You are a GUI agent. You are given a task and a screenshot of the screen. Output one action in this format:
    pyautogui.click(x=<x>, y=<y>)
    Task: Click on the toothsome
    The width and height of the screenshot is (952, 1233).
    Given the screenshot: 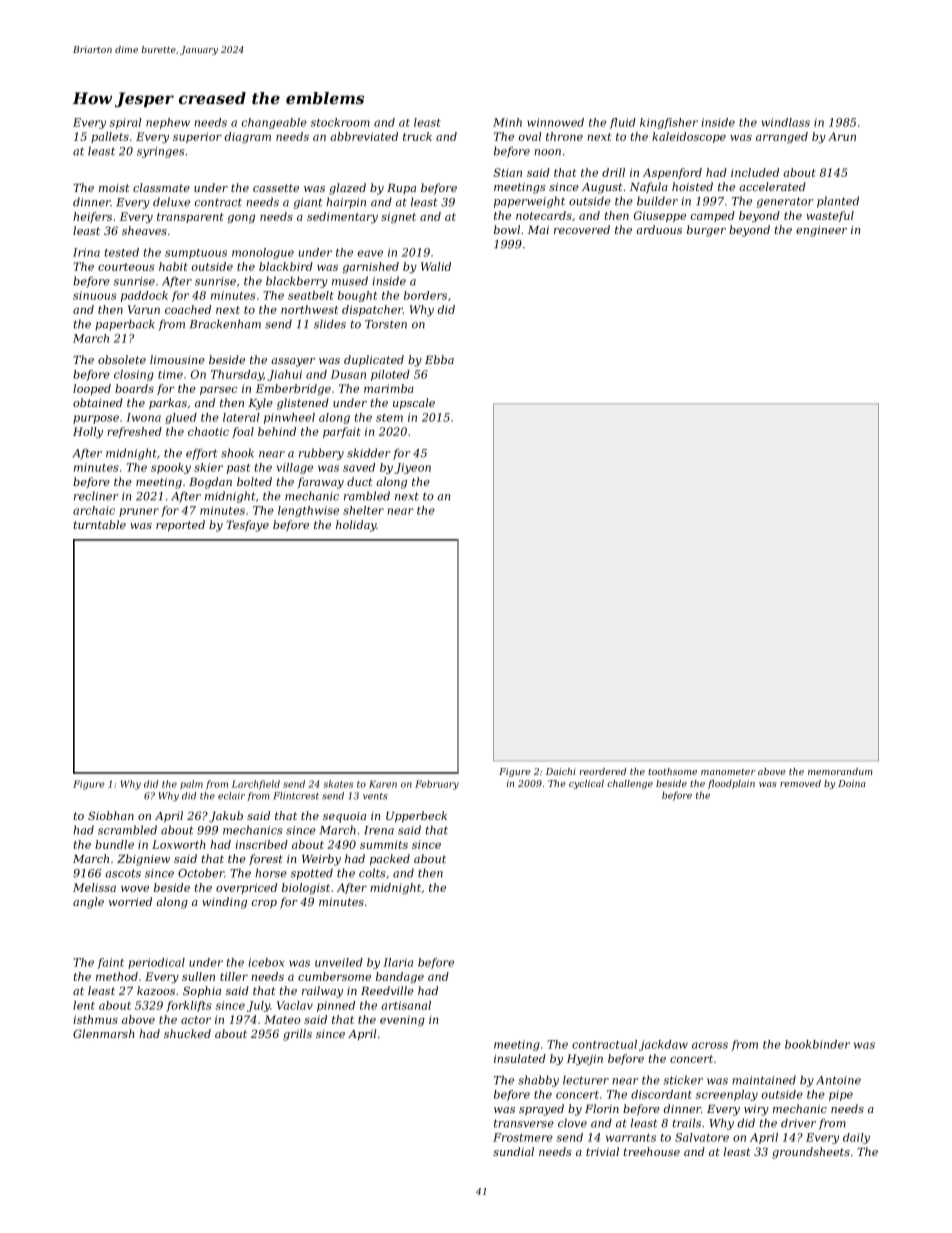 What is the action you would take?
    pyautogui.click(x=672, y=771)
